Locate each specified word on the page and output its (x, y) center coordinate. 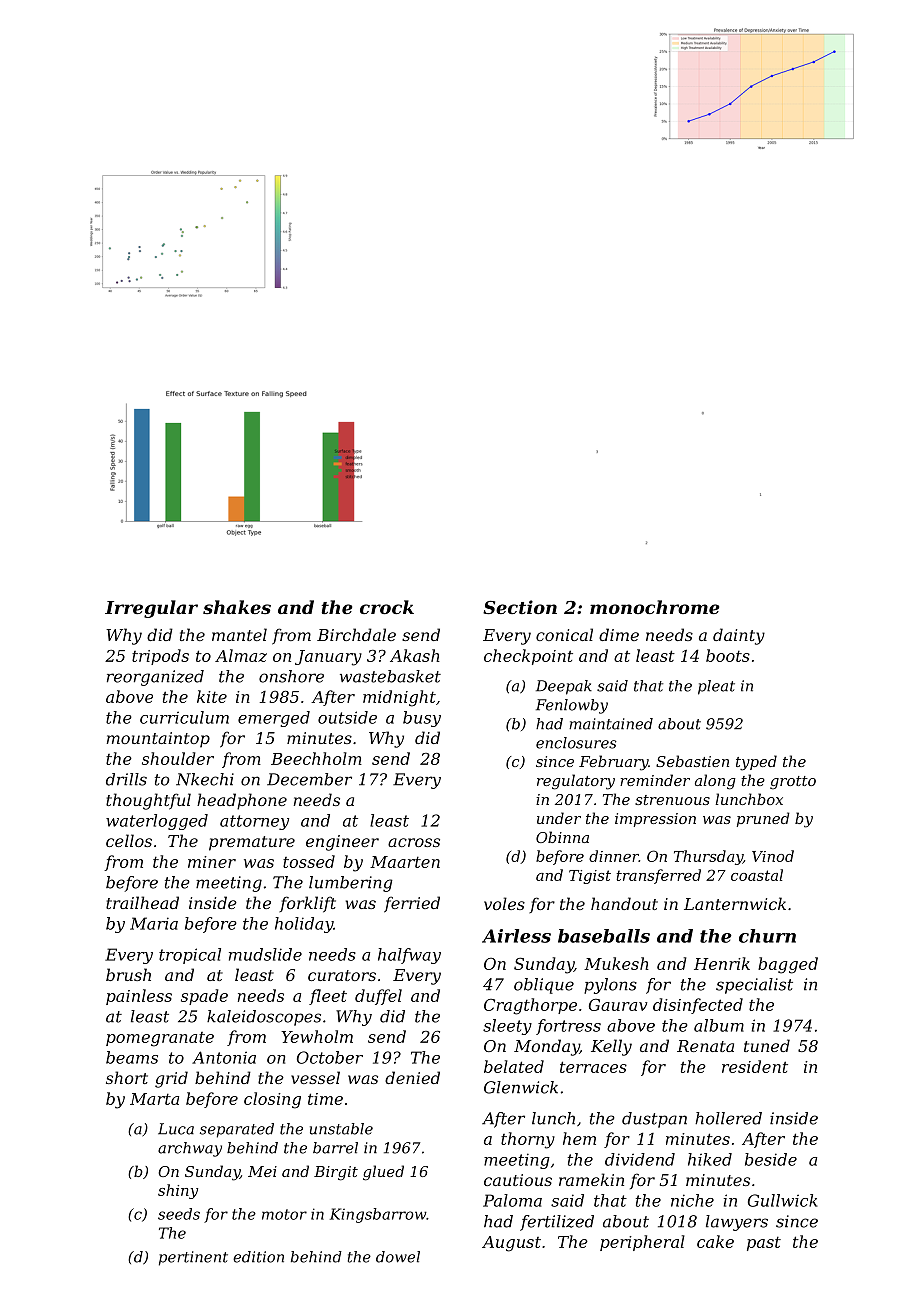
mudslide (265, 954)
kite (212, 696)
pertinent (193, 1258)
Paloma (512, 1200)
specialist (754, 986)
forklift (307, 904)
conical (564, 634)
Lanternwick (735, 903)
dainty (739, 636)
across (414, 842)
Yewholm (317, 1036)
